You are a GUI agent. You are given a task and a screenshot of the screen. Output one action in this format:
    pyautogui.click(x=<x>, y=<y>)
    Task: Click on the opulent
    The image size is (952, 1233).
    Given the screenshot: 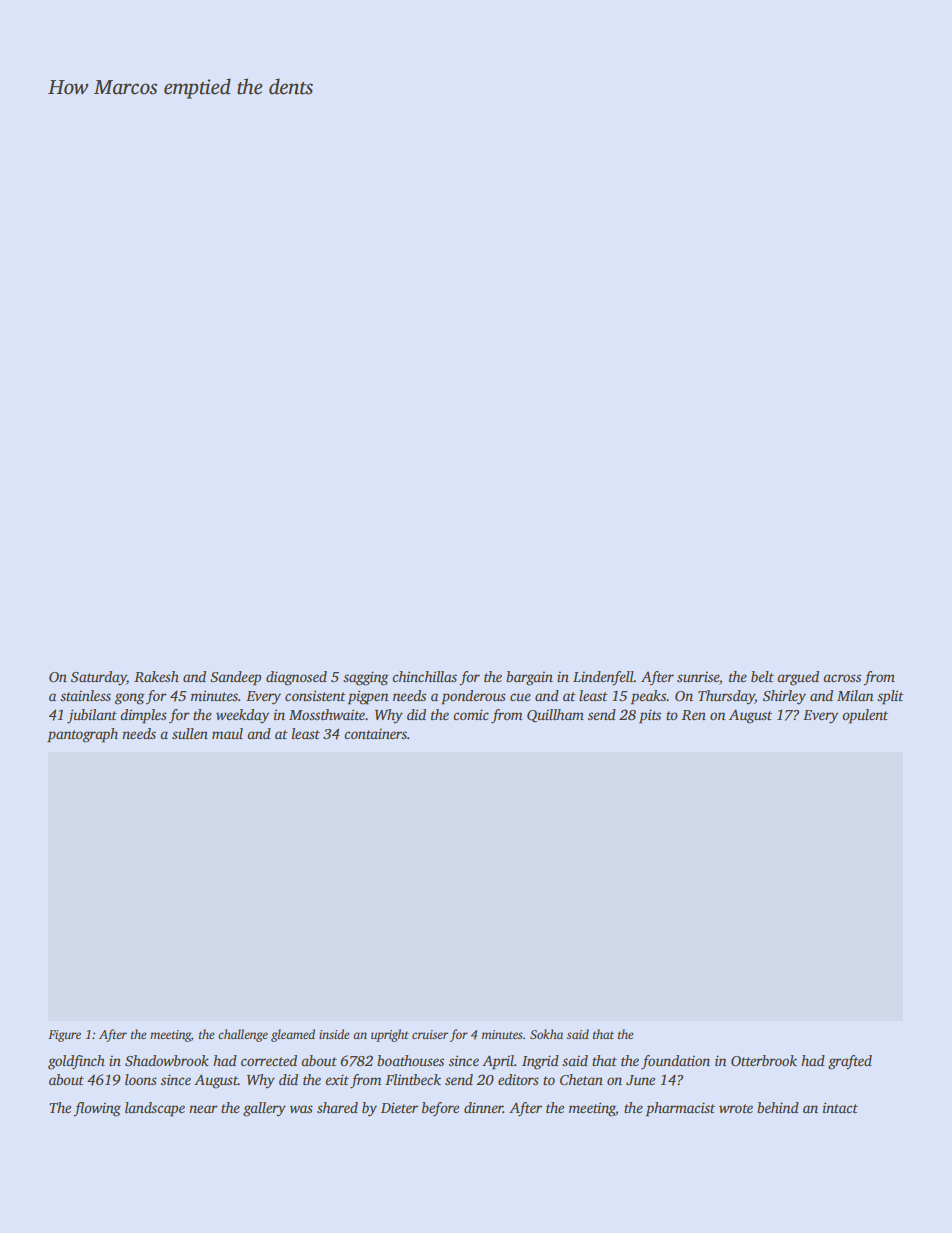 What is the action you would take?
    pyautogui.click(x=865, y=716)
